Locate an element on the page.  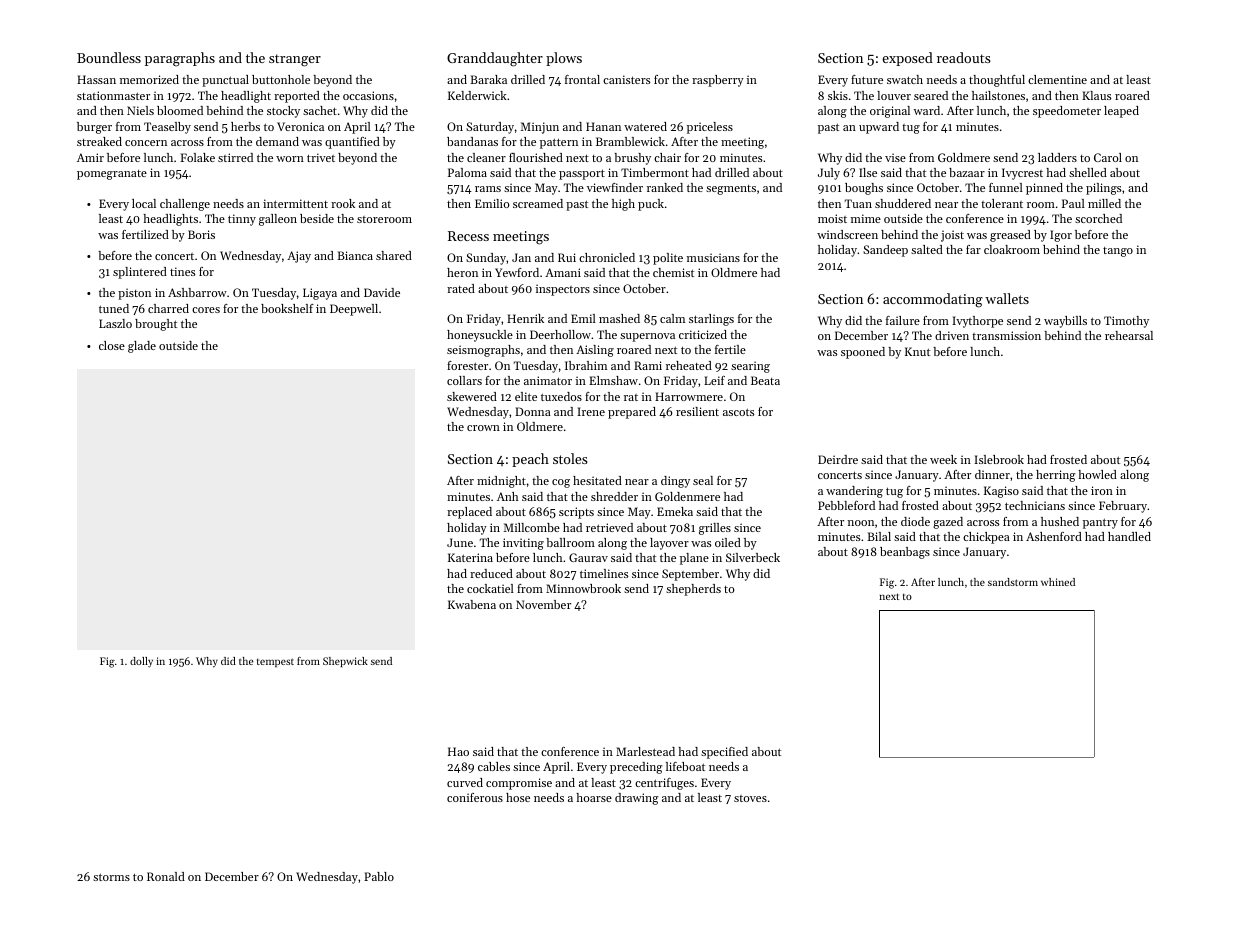
dolly is located at coordinates (141, 662).
